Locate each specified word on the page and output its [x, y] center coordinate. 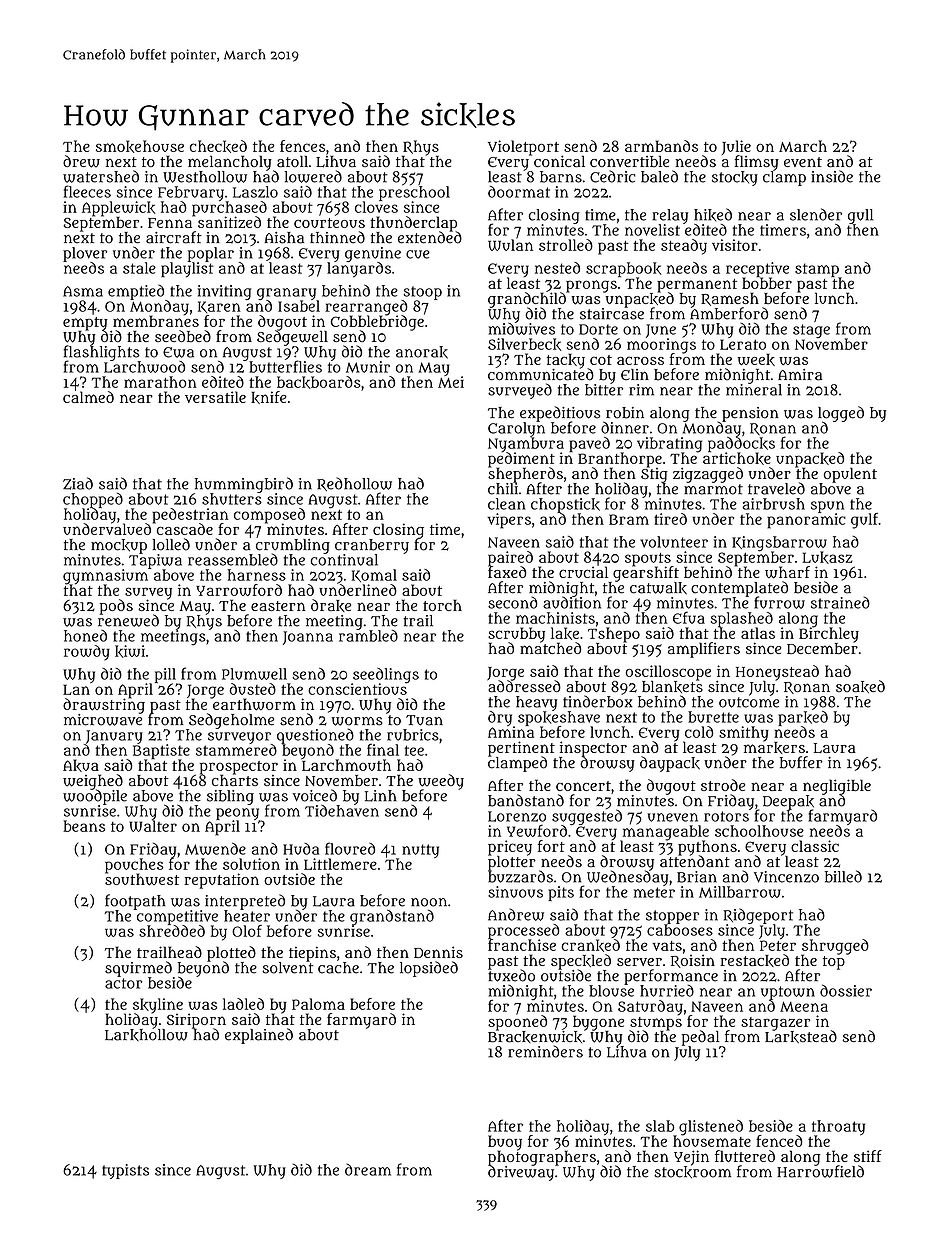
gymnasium [105, 576]
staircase [612, 314]
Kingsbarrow [779, 543]
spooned [517, 1023]
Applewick [118, 209]
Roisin [693, 961]
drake [331, 605]
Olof [247, 931]
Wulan [510, 245]
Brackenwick [535, 1037]
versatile [215, 397]
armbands [661, 146]
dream [368, 1170]
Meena [804, 1006]
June [661, 331]
